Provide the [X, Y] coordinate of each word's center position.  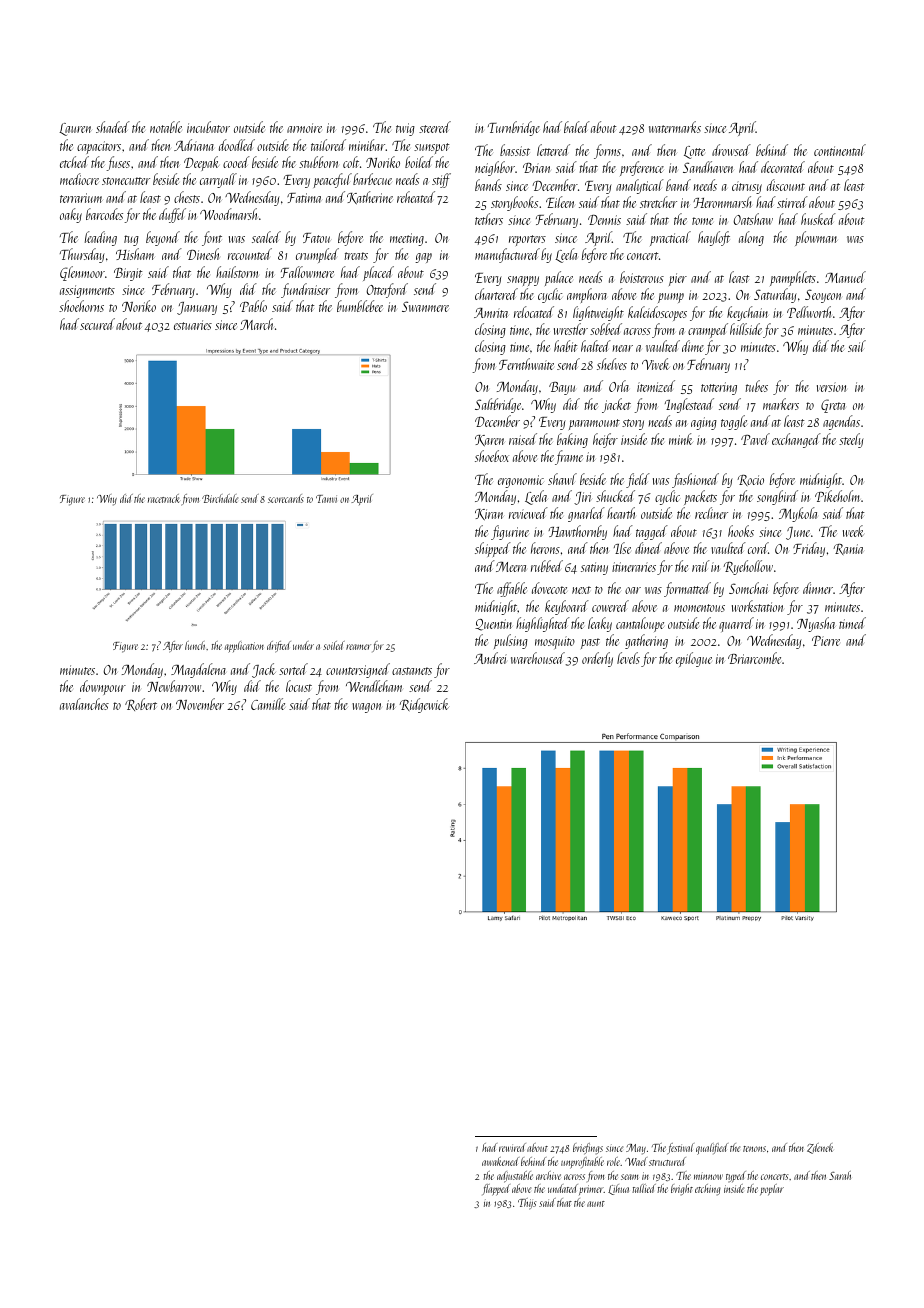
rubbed [547, 566]
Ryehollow [748, 567]
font [212, 238]
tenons [754, 1149]
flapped [496, 1190]
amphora [587, 295]
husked [818, 219]
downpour [103, 687]
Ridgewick [424, 705]
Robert [141, 704]
